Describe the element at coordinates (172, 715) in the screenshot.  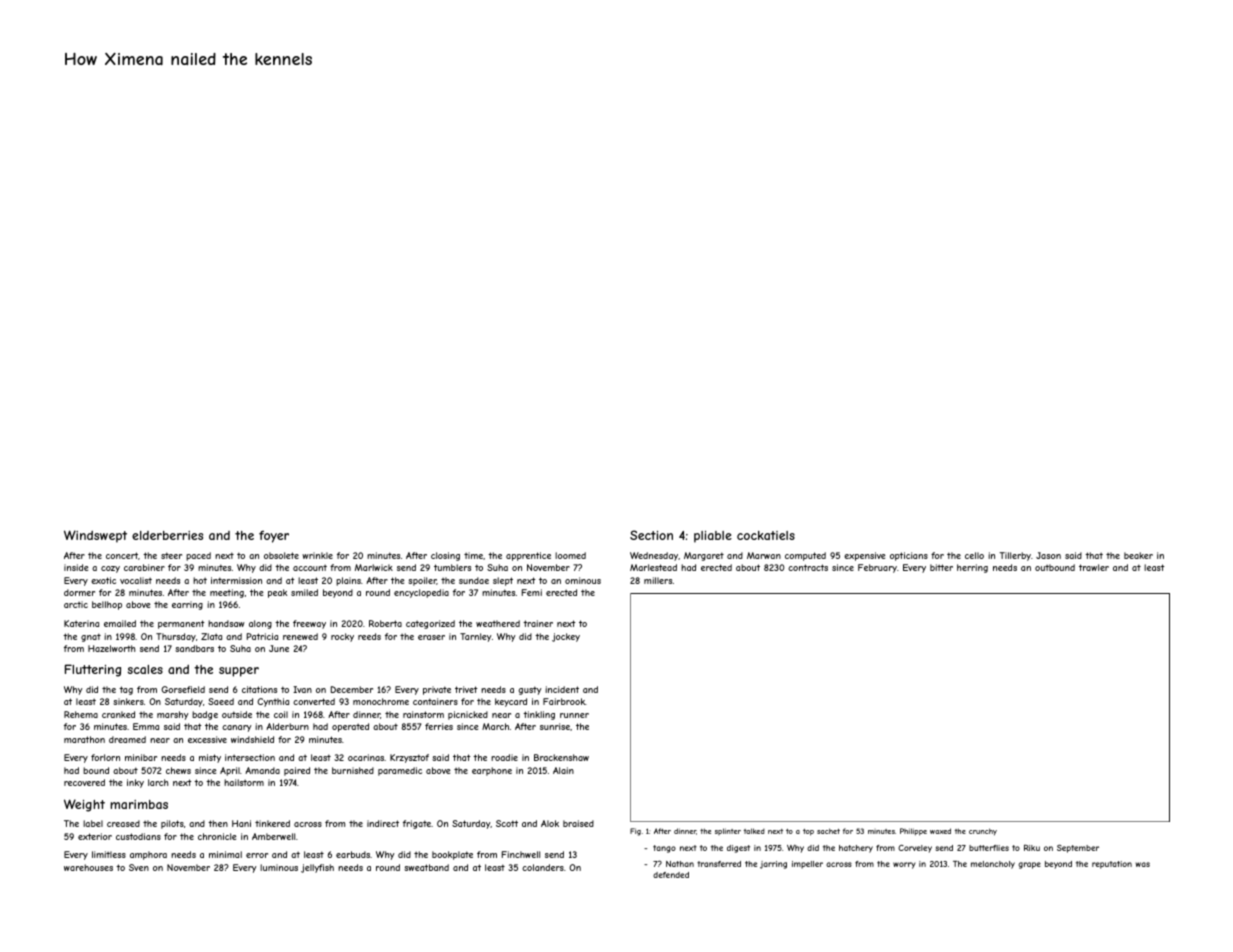
I see `marshy` at that location.
